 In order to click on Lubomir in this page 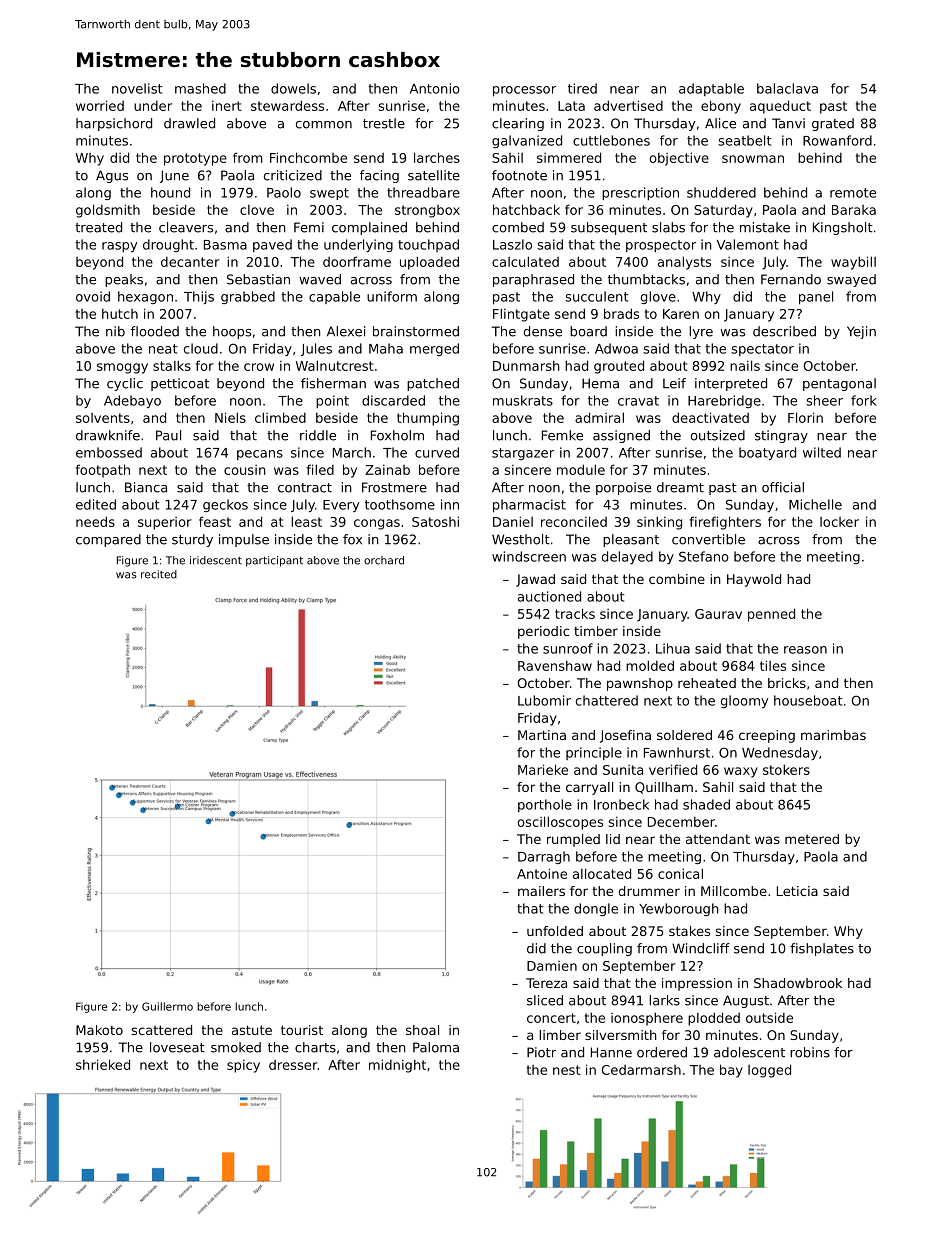, I will do `click(544, 700)`.
